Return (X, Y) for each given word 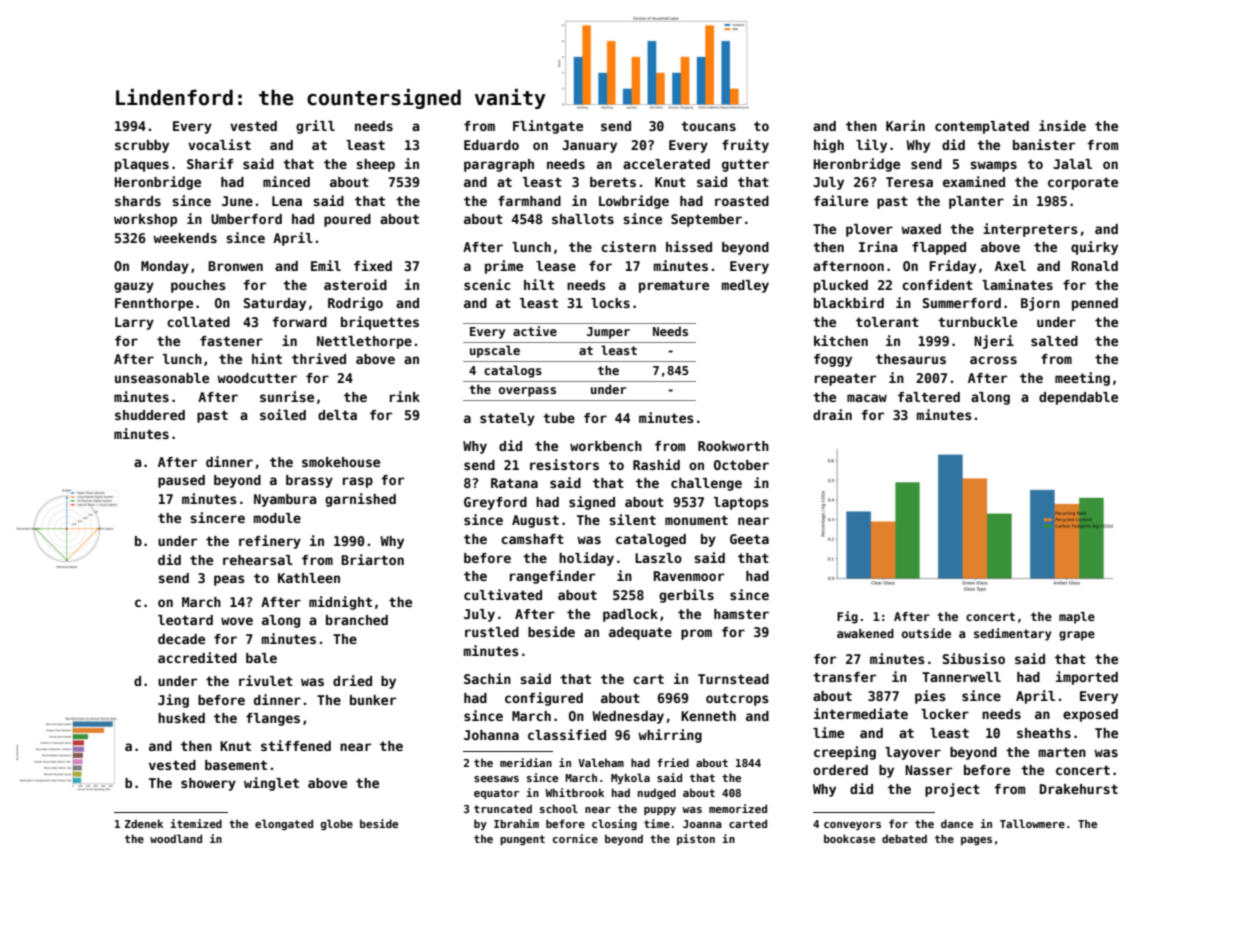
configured (544, 699)
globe (337, 824)
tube (559, 418)
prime (504, 267)
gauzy (134, 287)
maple (1077, 618)
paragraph (499, 165)
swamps (993, 166)
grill (315, 127)
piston (696, 839)
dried (352, 680)
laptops (741, 503)
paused (181, 481)
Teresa (909, 182)
